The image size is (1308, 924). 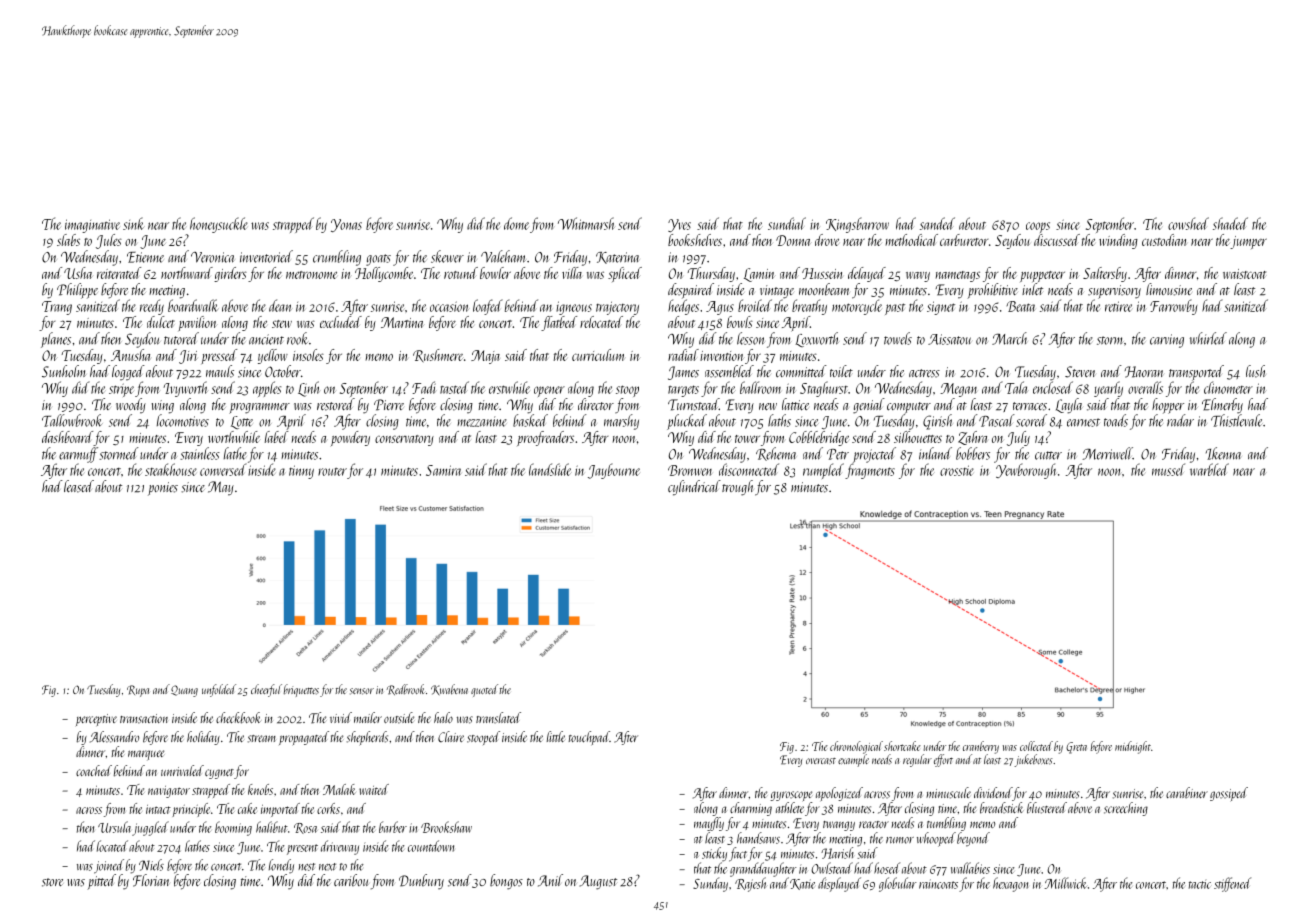 What do you see at coordinates (737, 488) in the screenshot?
I see `trough` at bounding box center [737, 488].
